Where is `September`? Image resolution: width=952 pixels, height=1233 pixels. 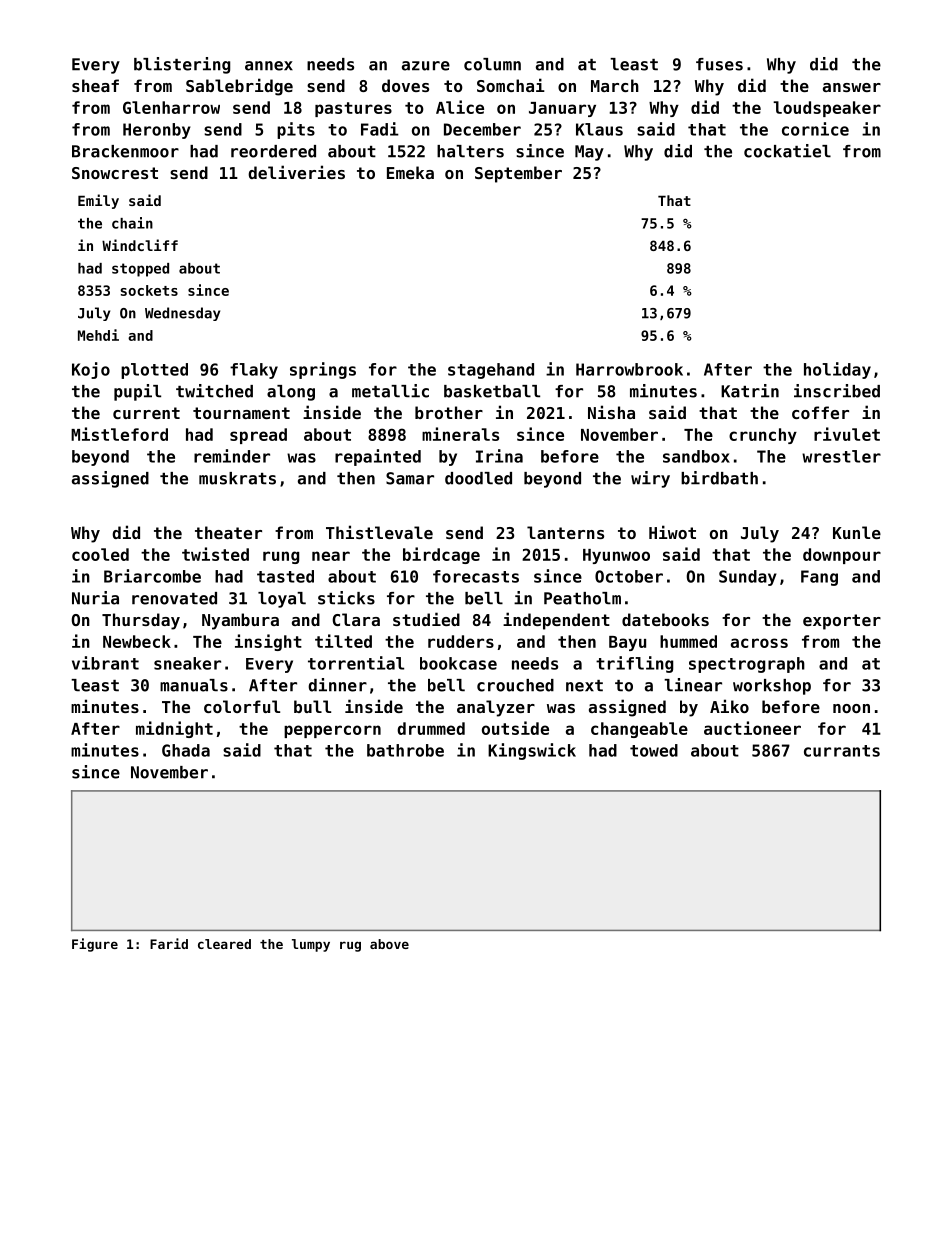
September is located at coordinates (518, 174).
